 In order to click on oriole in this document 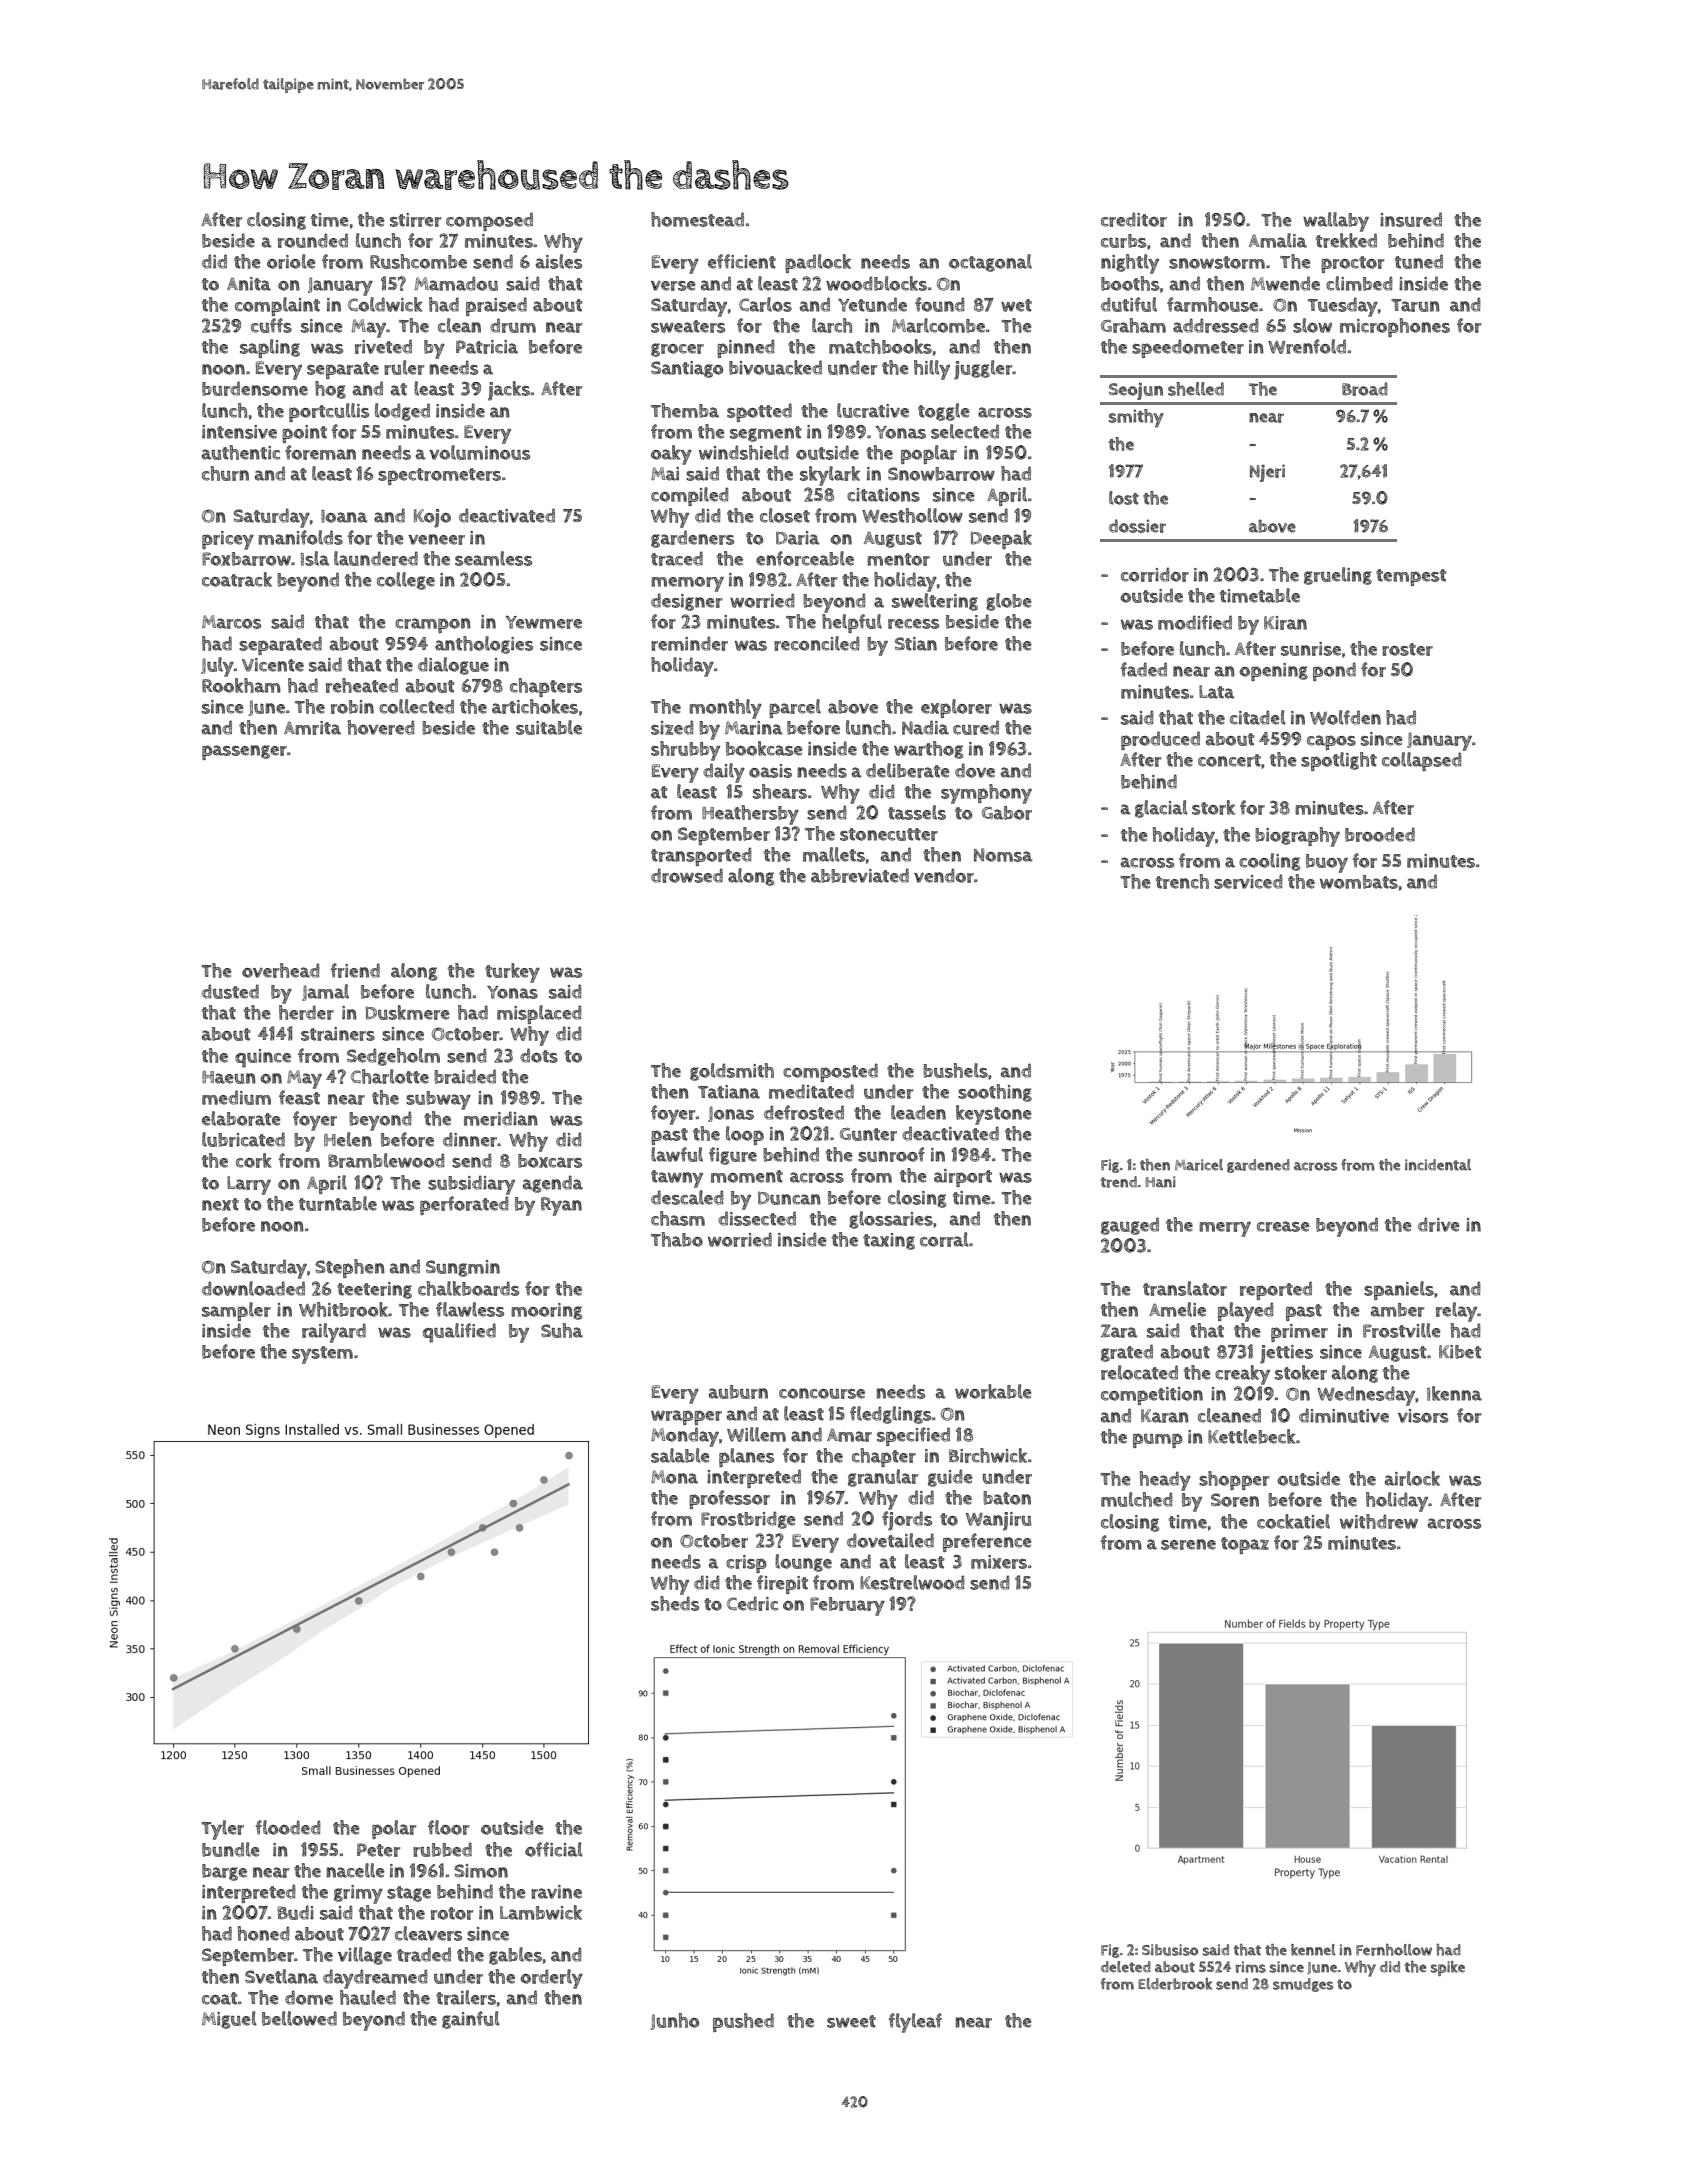, I will do `click(291, 261)`.
